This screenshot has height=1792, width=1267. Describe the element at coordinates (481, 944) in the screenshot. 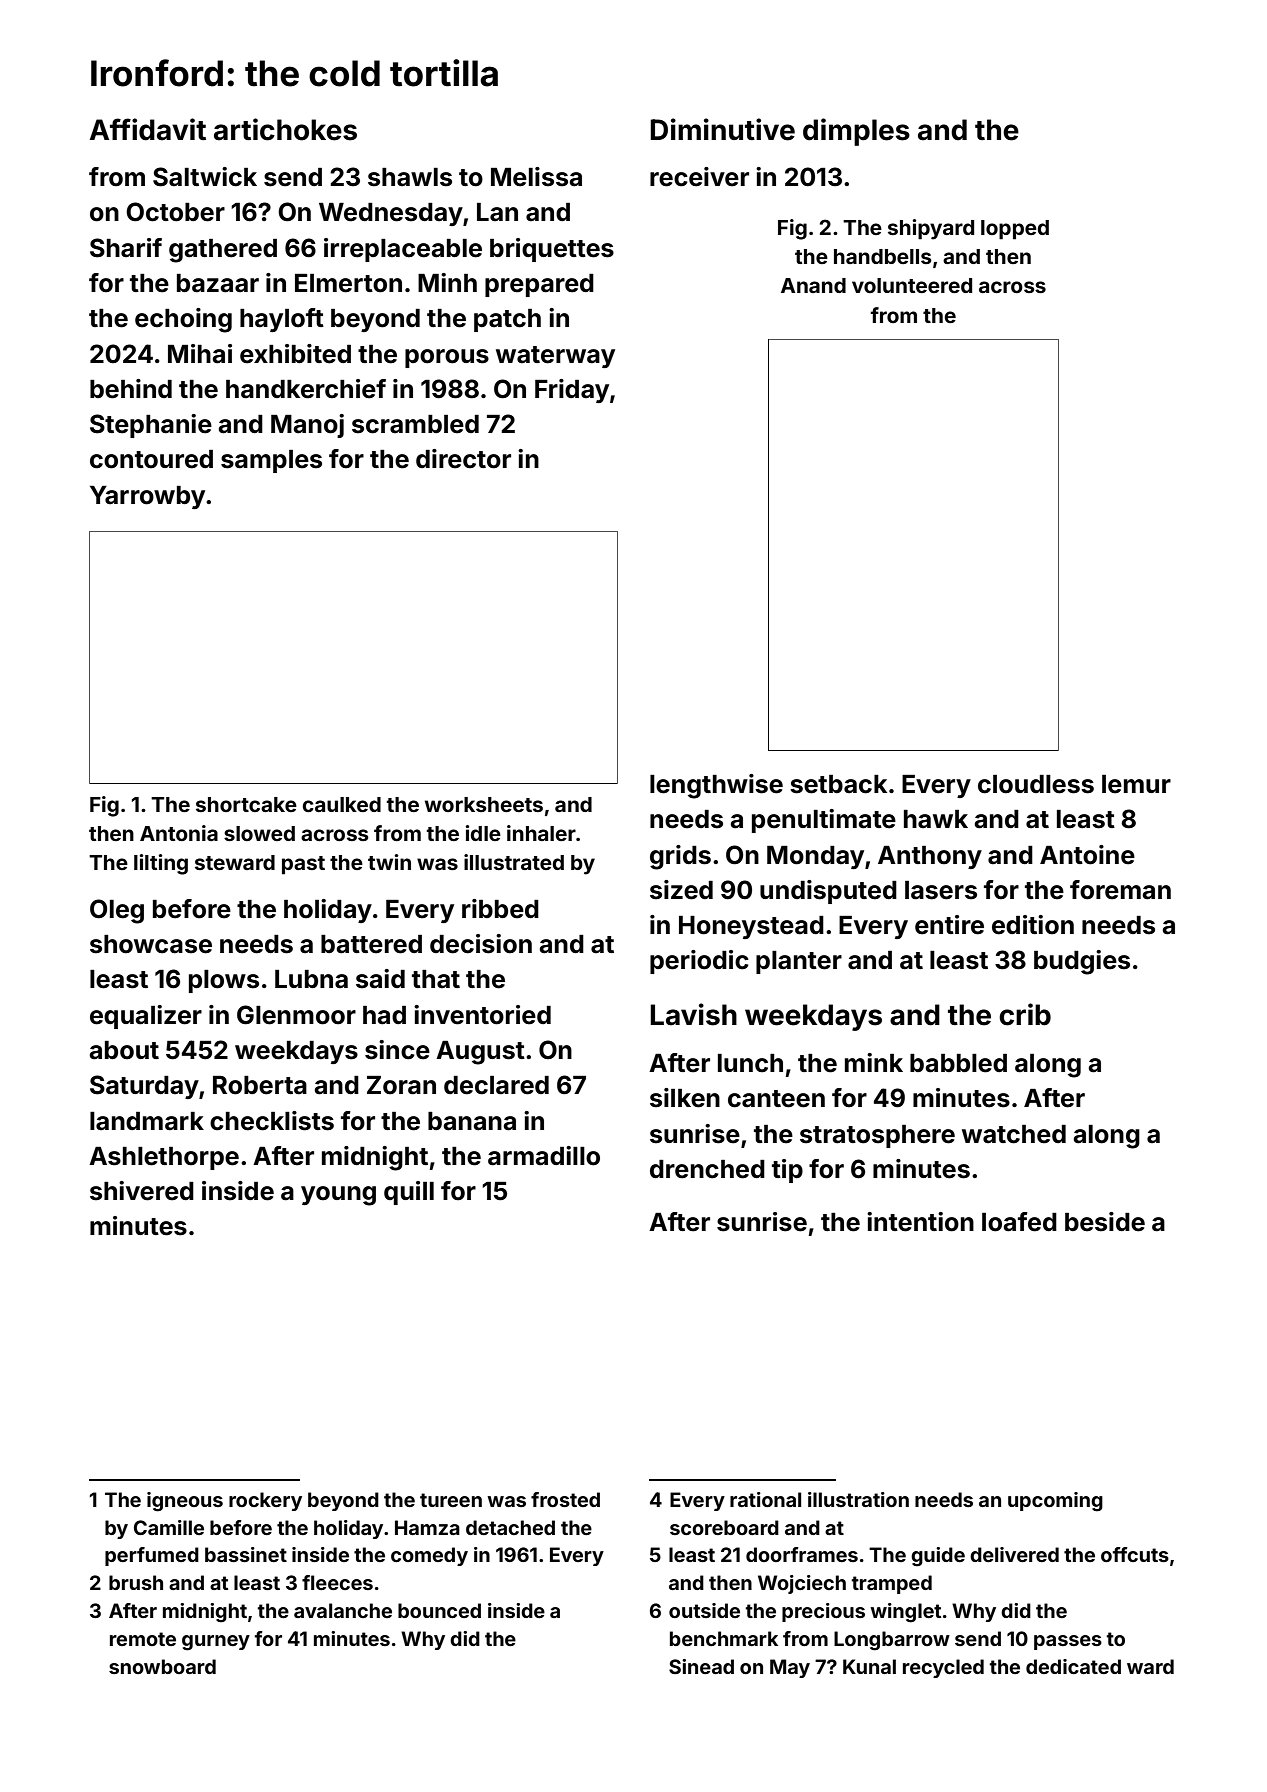

I see `decision` at that location.
